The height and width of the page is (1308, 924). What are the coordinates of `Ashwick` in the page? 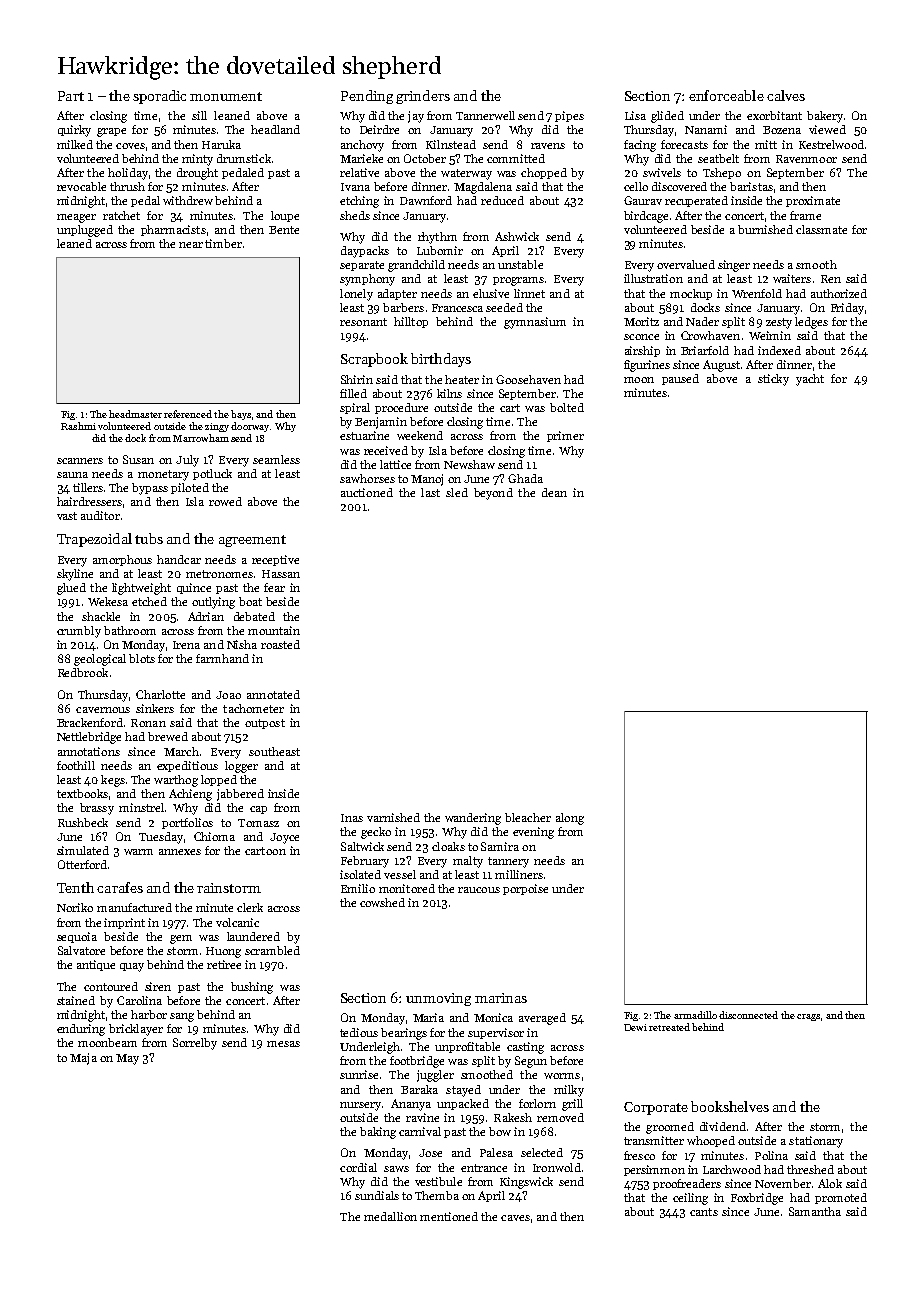 It's located at (517, 236).
